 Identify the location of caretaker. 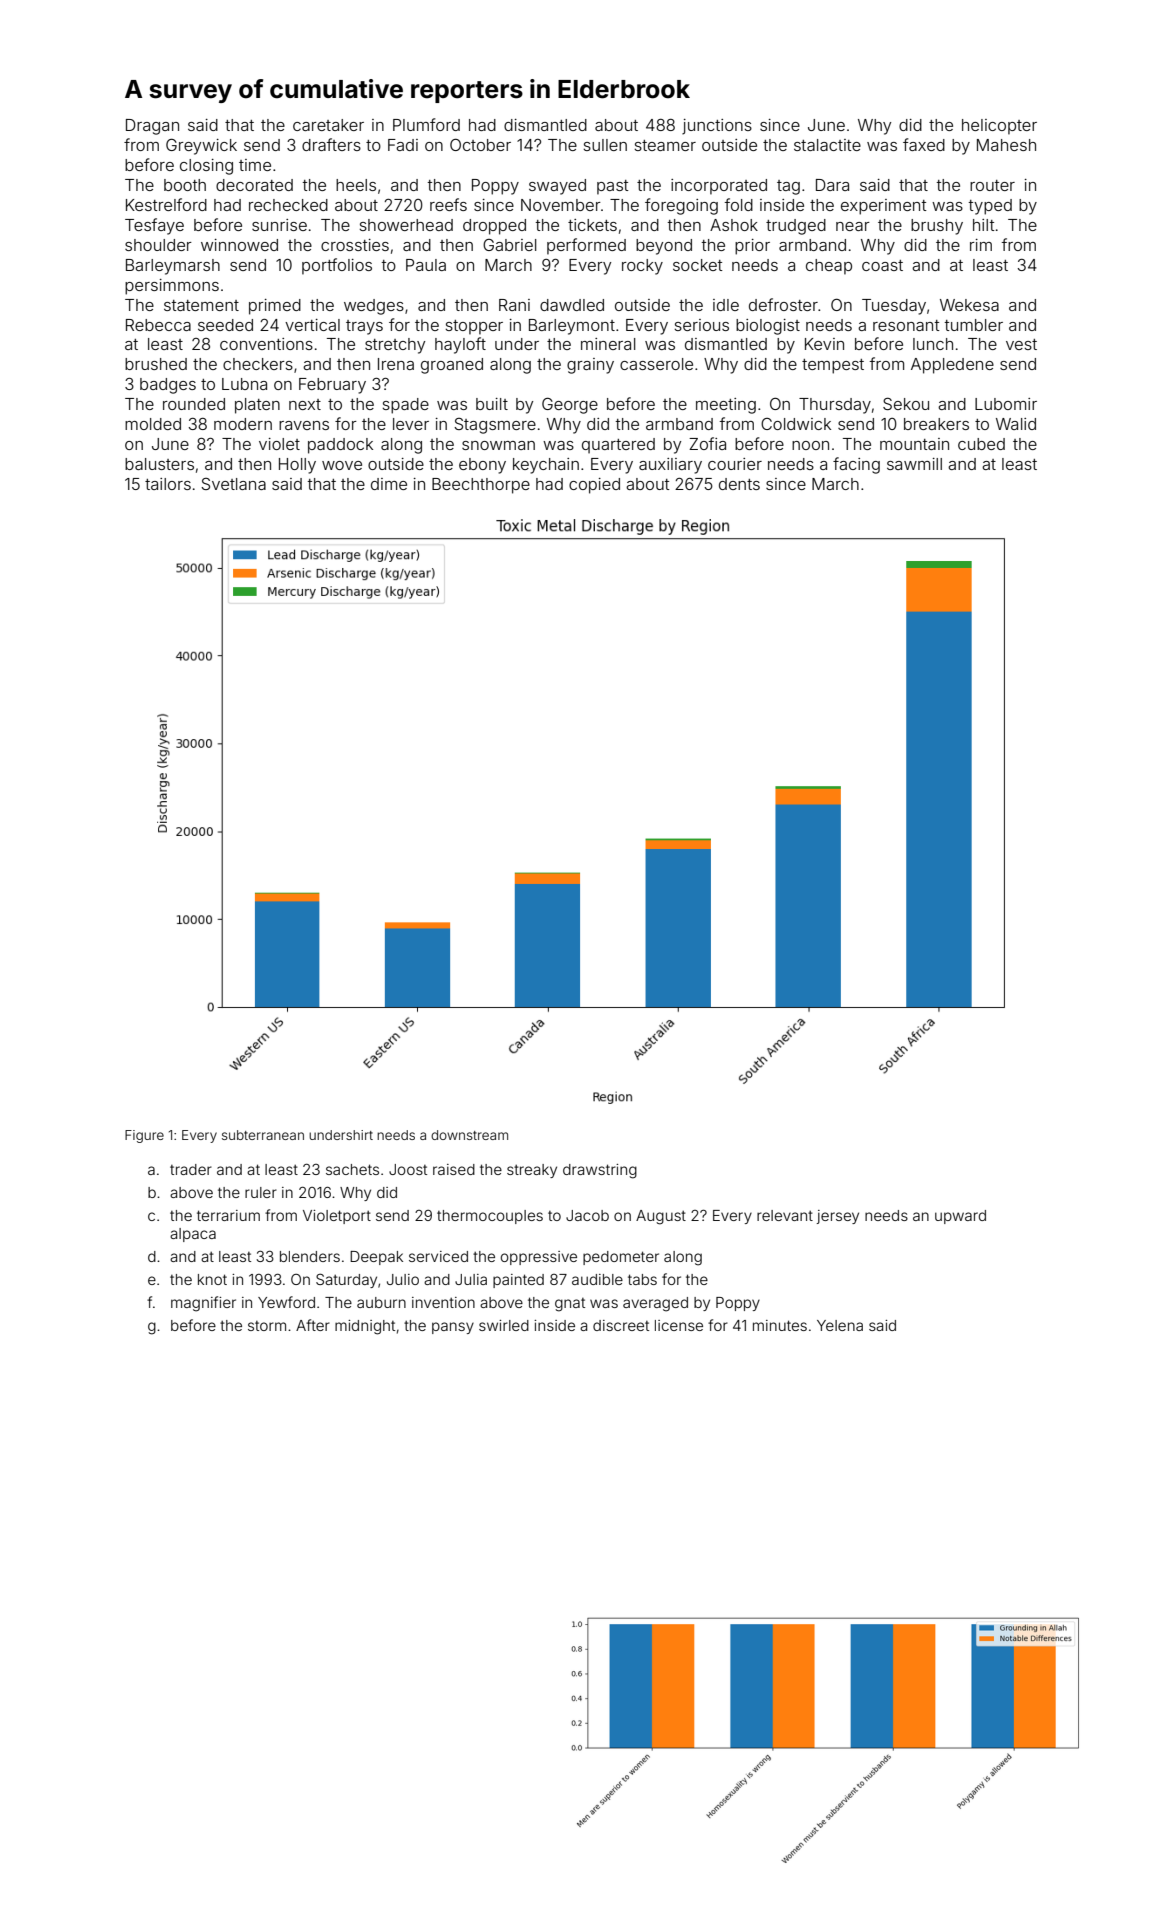
(328, 125).
